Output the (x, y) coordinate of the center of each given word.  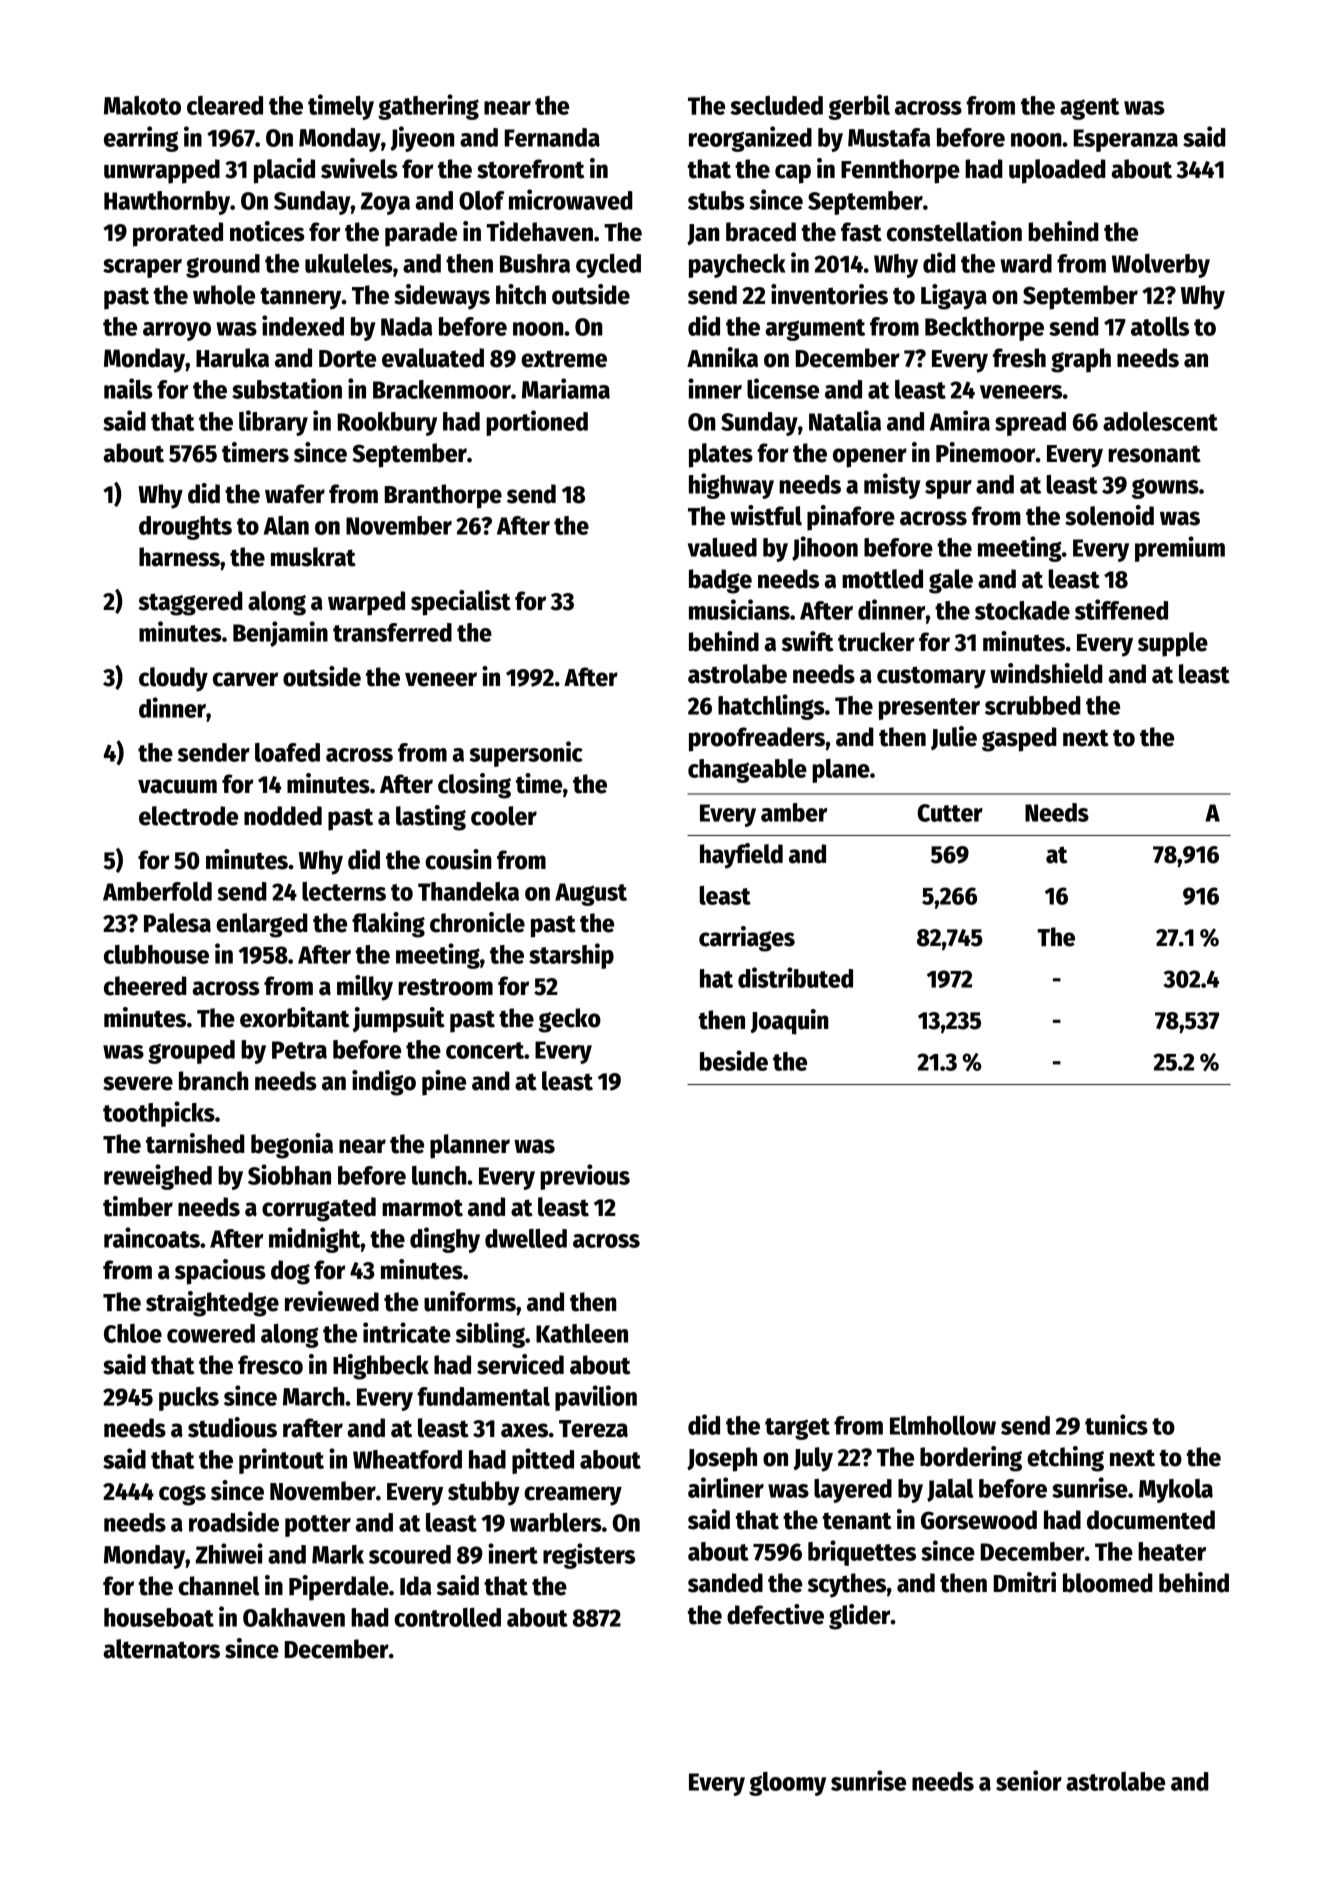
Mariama (566, 388)
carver (245, 679)
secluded (776, 105)
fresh (1019, 358)
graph (1081, 360)
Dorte (347, 359)
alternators (161, 1649)
